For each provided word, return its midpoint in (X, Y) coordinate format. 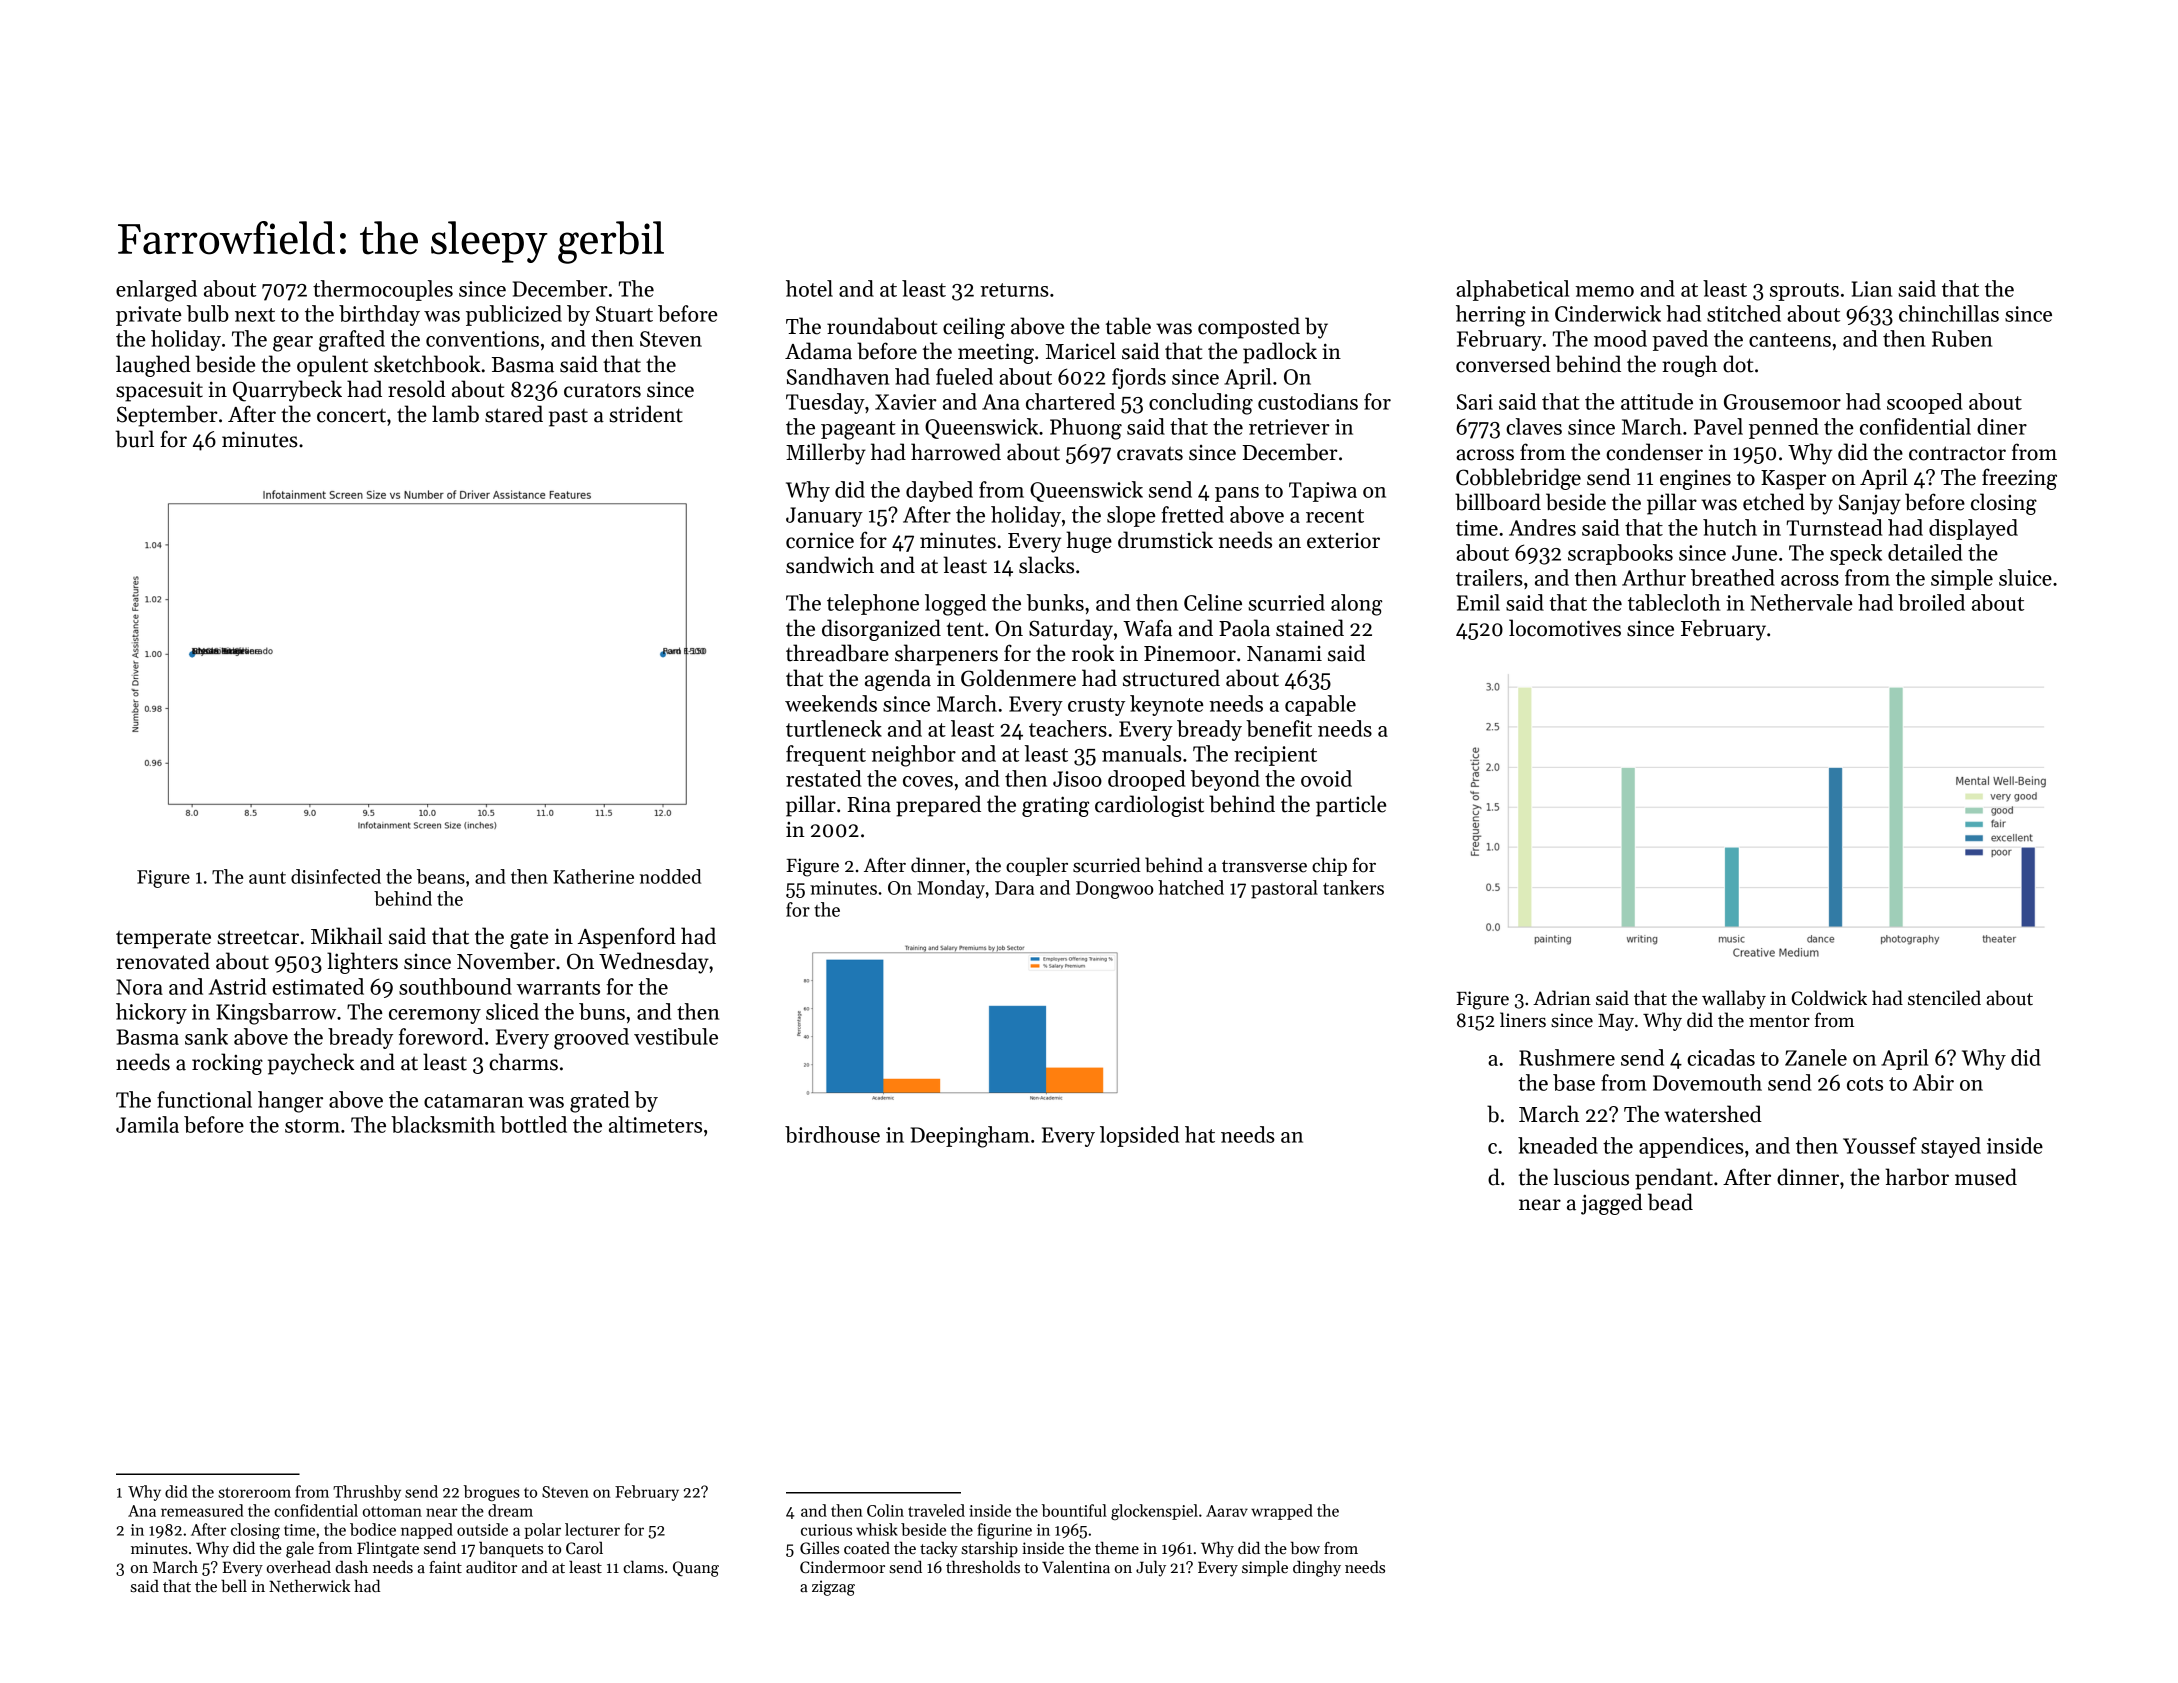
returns (1014, 290)
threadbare (837, 653)
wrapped (1282, 1512)
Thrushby (367, 1493)
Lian (1872, 289)
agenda (898, 680)
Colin (885, 1510)
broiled (1931, 602)
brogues (492, 1493)
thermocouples (383, 290)
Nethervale (1802, 602)
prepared (938, 806)
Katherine (593, 876)
